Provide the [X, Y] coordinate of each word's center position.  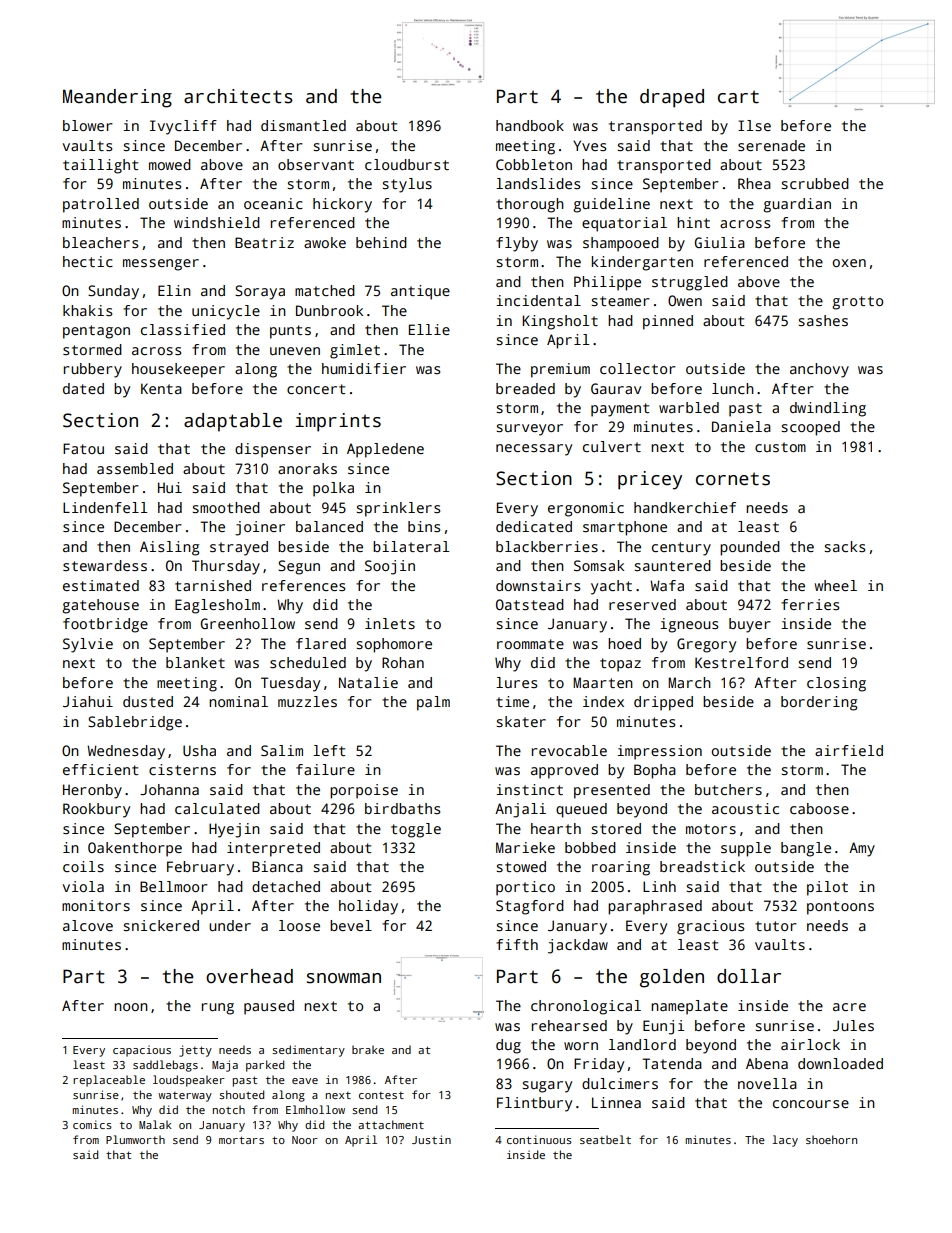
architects [238, 96]
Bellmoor [174, 886]
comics [92, 1124]
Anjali [520, 810]
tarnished [213, 585]
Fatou [83, 448]
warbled [689, 407]
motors [711, 829]
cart [738, 97]
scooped [810, 428]
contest [381, 1095]
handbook [530, 125]
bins [424, 526]
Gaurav [616, 388]
